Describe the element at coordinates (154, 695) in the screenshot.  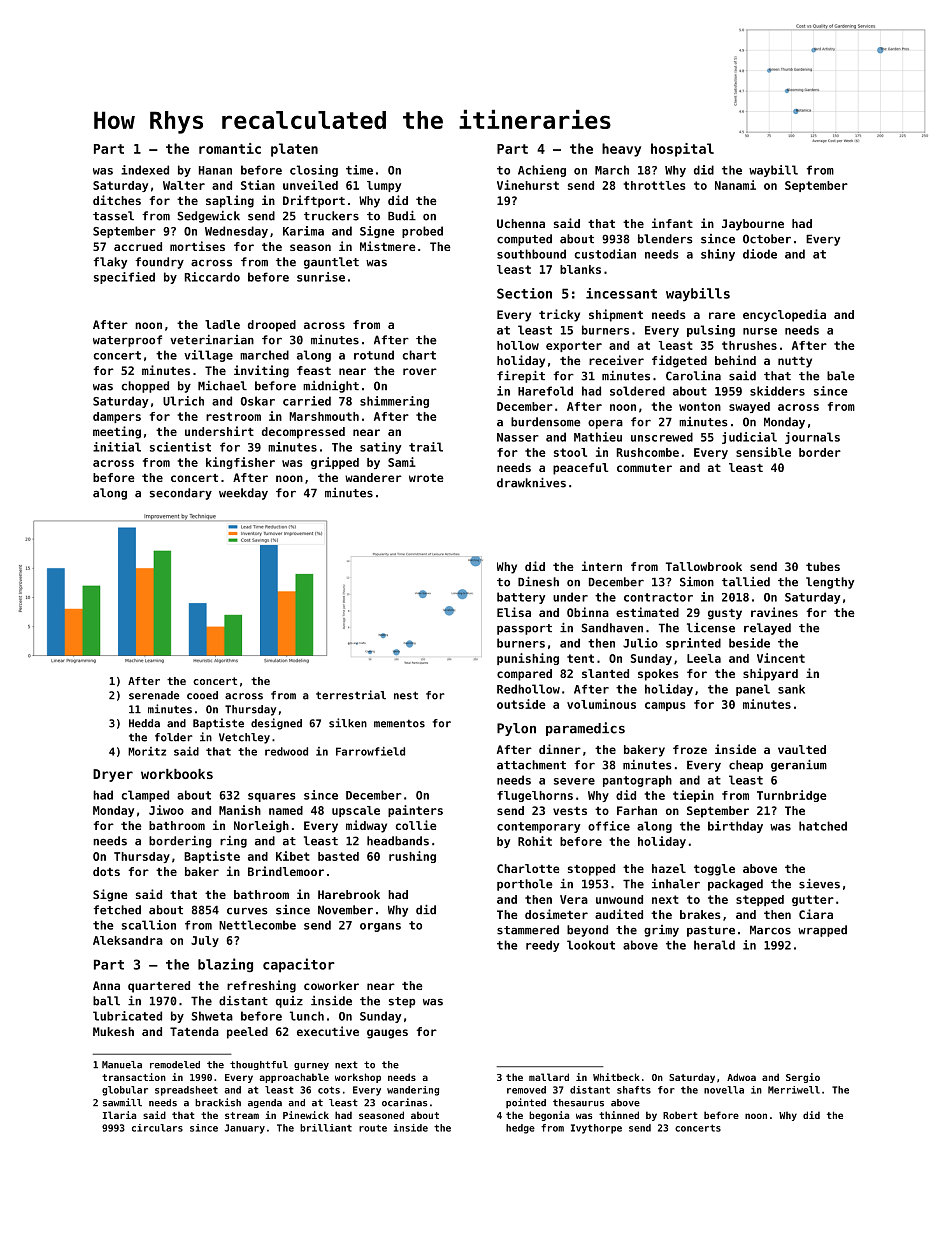
I see `serenade` at that location.
